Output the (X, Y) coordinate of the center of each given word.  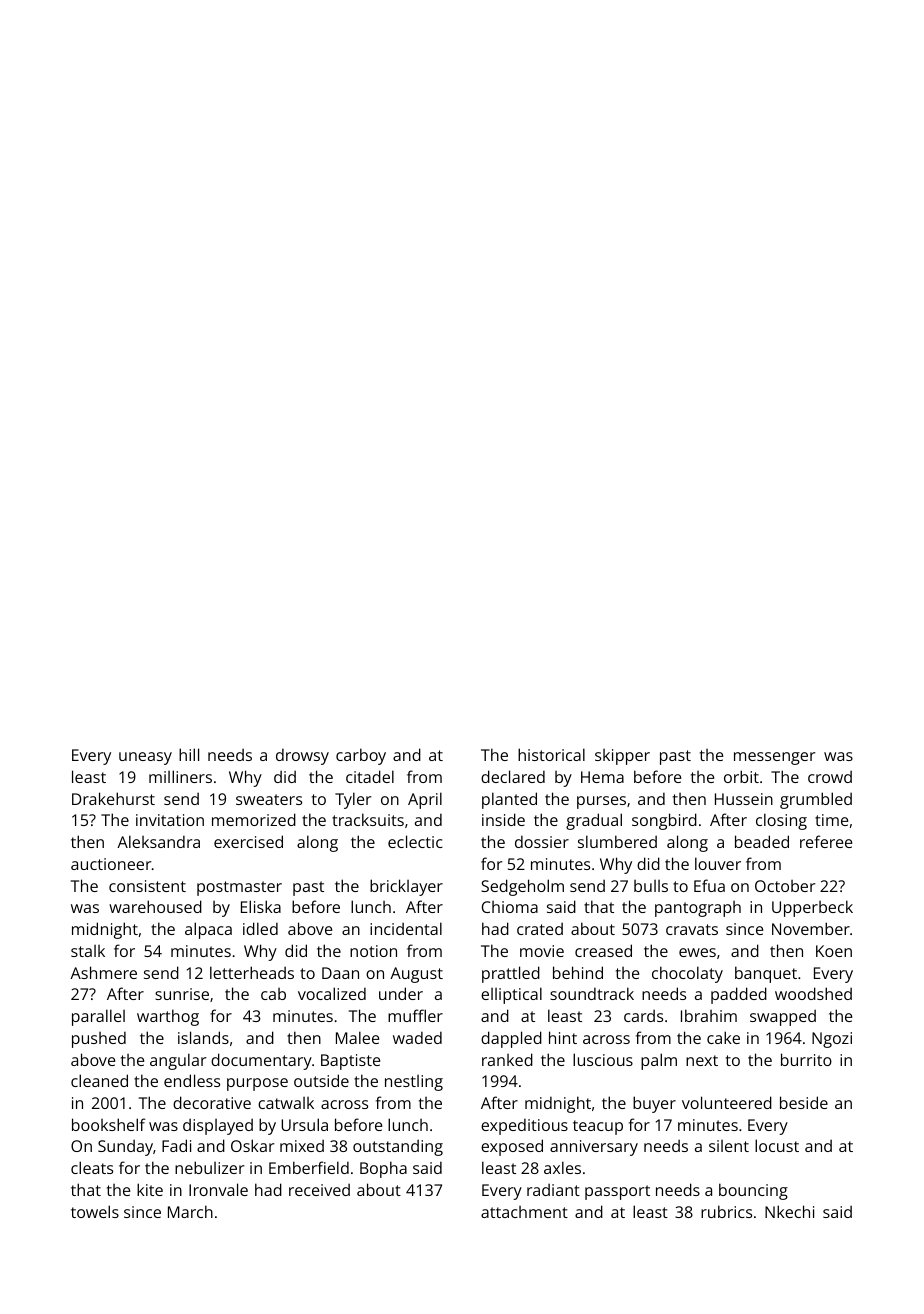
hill (189, 754)
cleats (92, 1167)
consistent (147, 886)
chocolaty (687, 974)
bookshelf (108, 1124)
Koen (834, 951)
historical (551, 754)
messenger (775, 758)
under (401, 993)
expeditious (524, 1126)
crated (540, 928)
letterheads (252, 972)
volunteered (727, 1102)
